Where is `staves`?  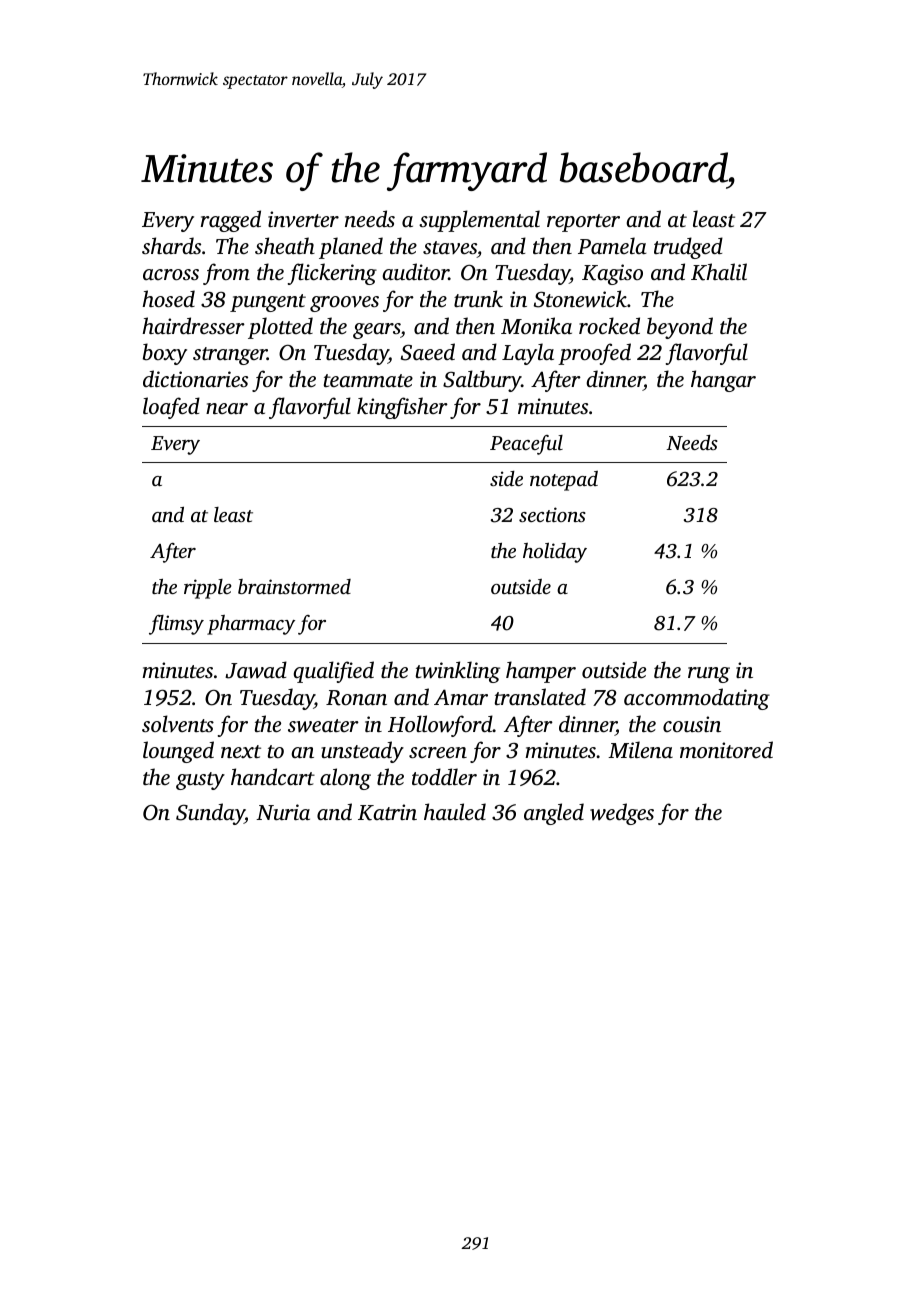 staves is located at coordinates (450, 247).
